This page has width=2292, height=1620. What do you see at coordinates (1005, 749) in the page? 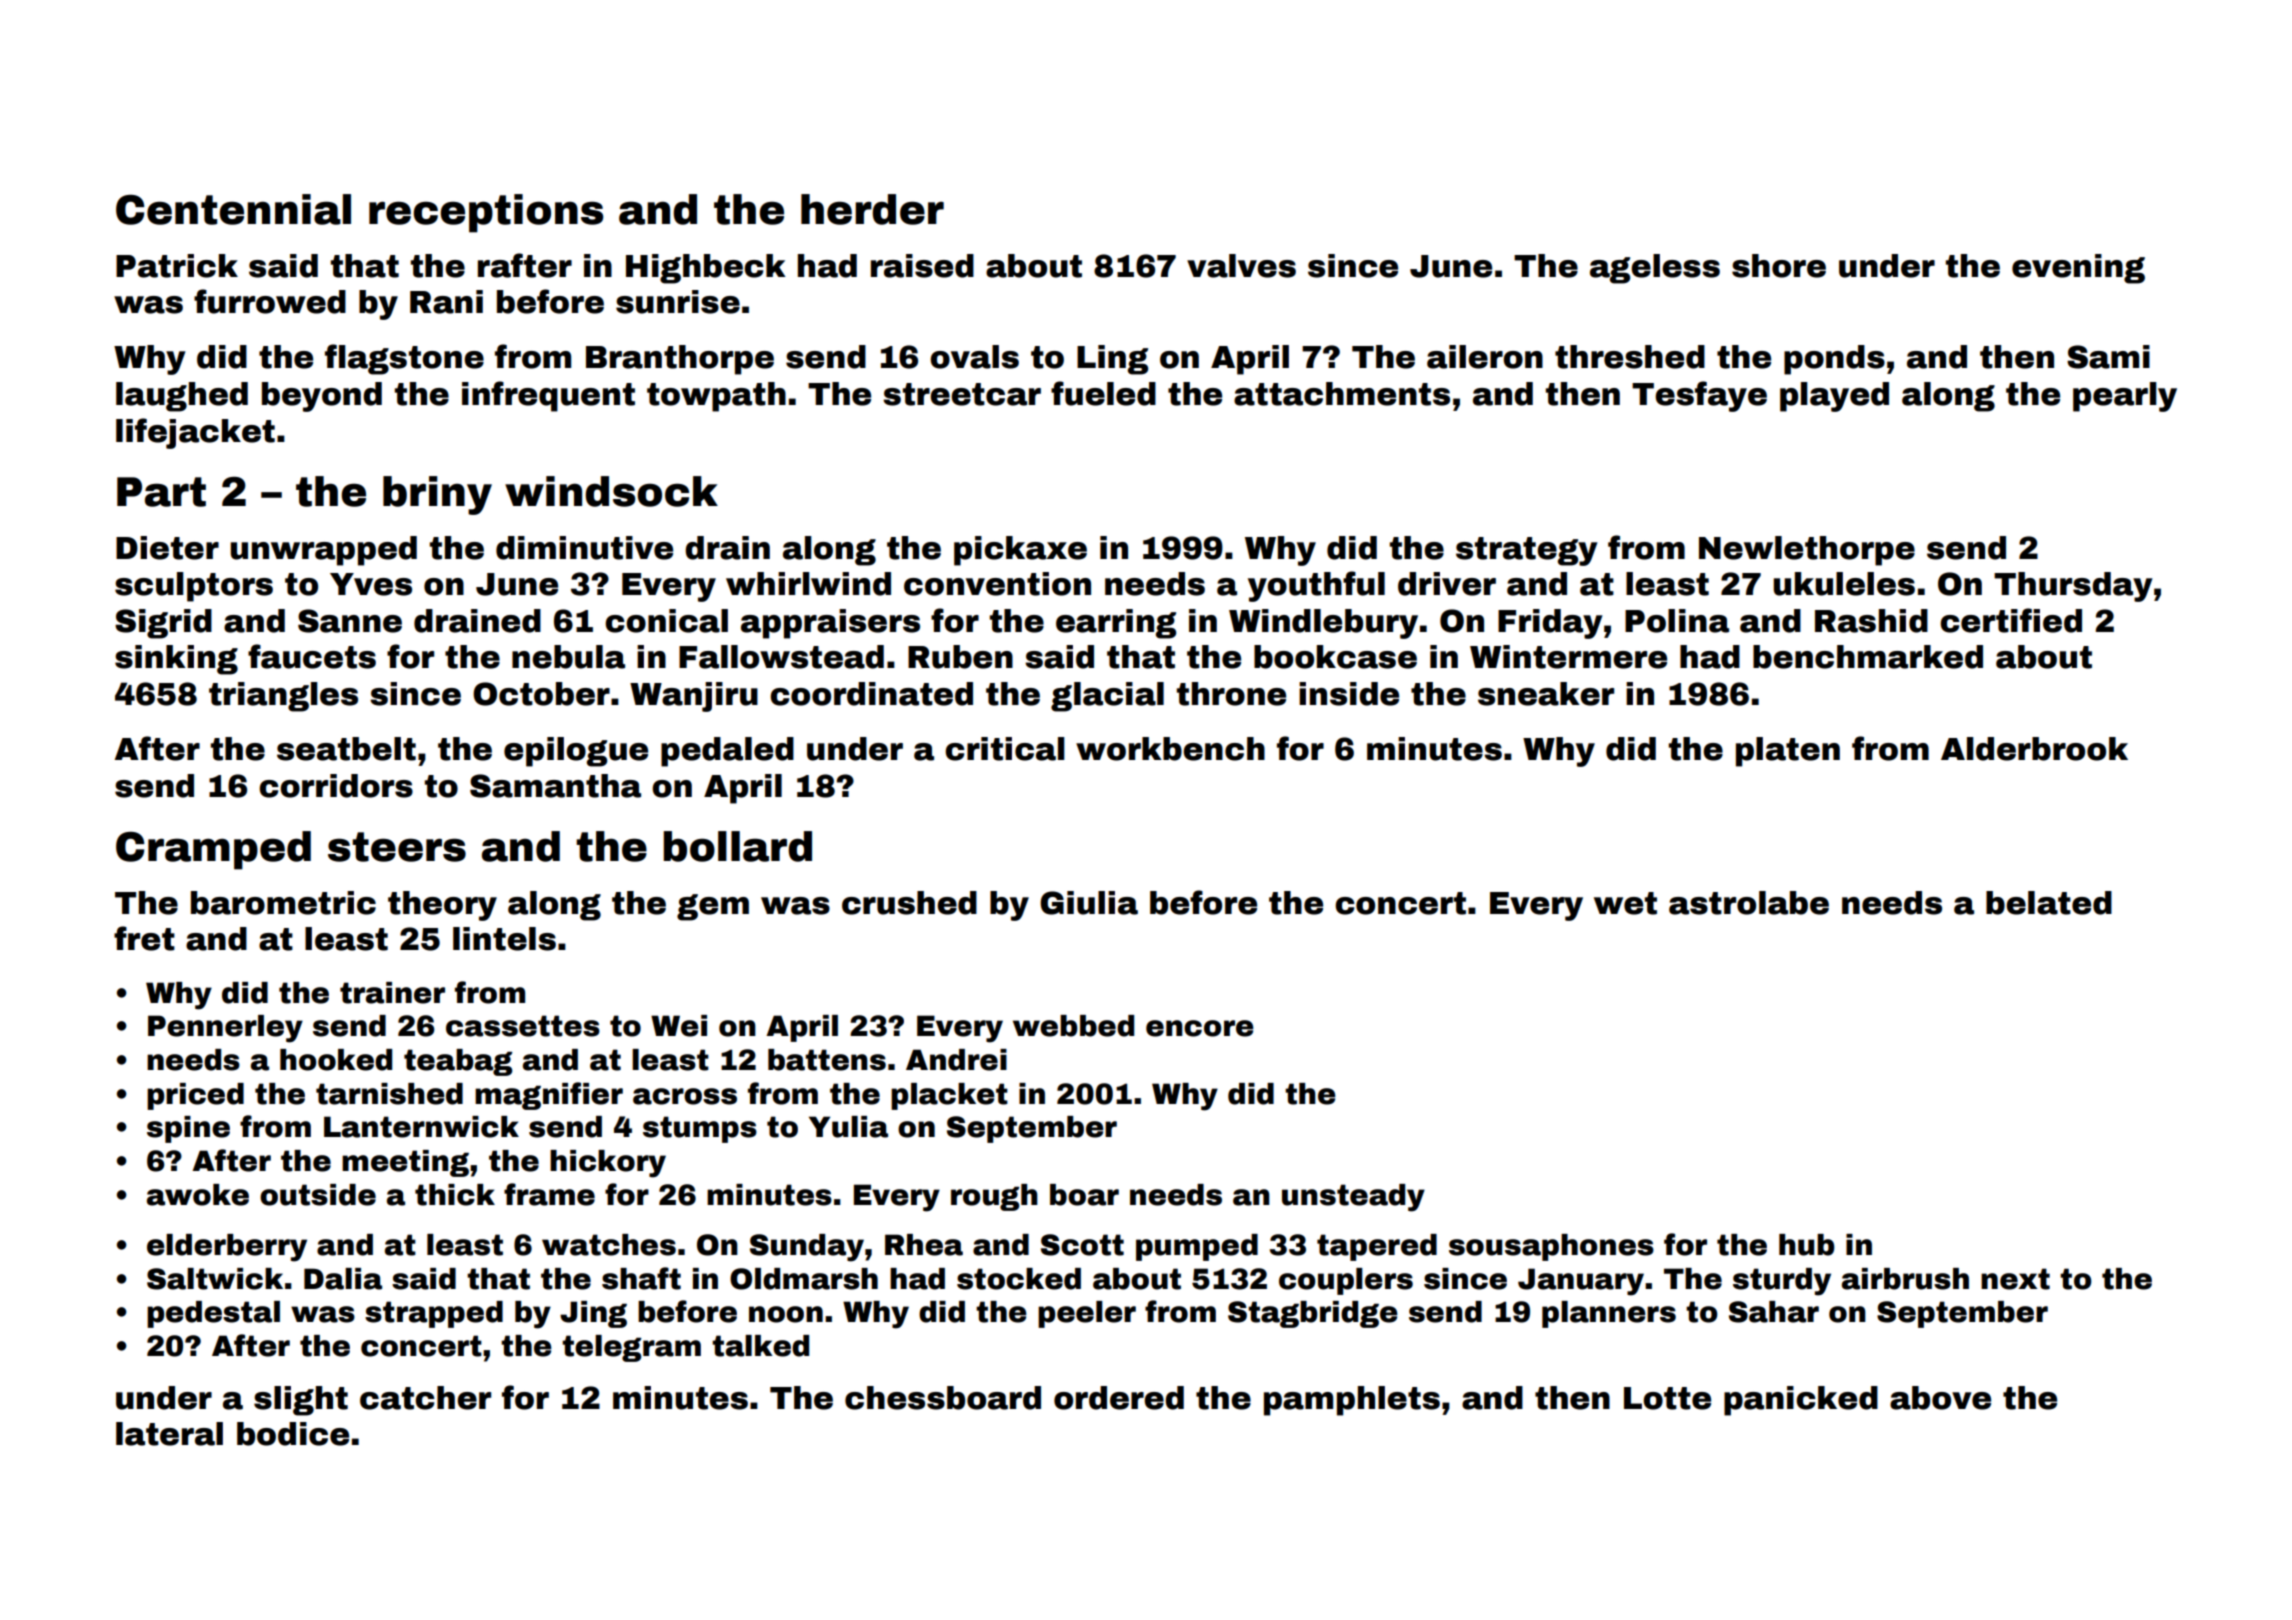
I see `critical` at bounding box center [1005, 749].
